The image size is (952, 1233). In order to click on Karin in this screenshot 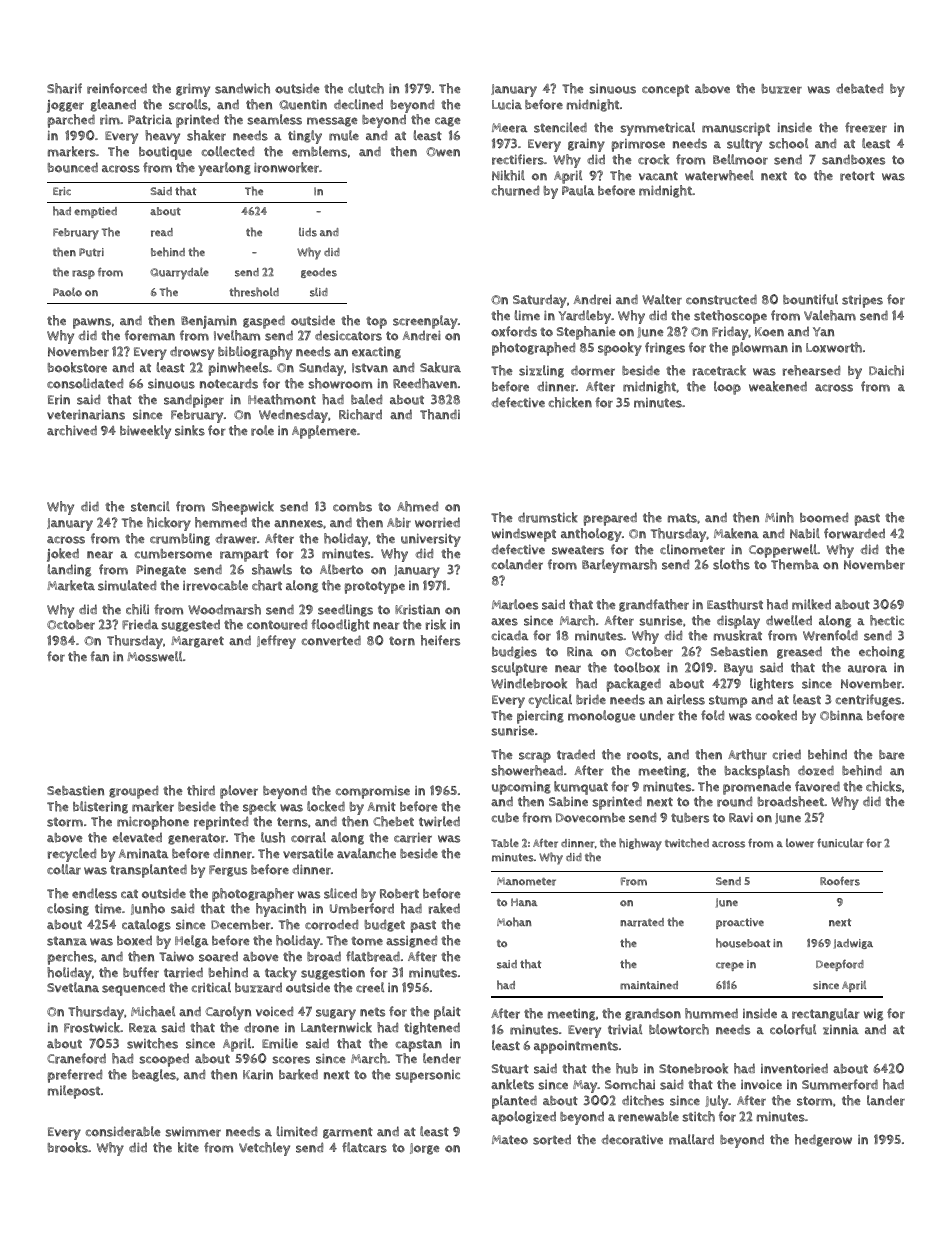, I will do `click(258, 1075)`.
